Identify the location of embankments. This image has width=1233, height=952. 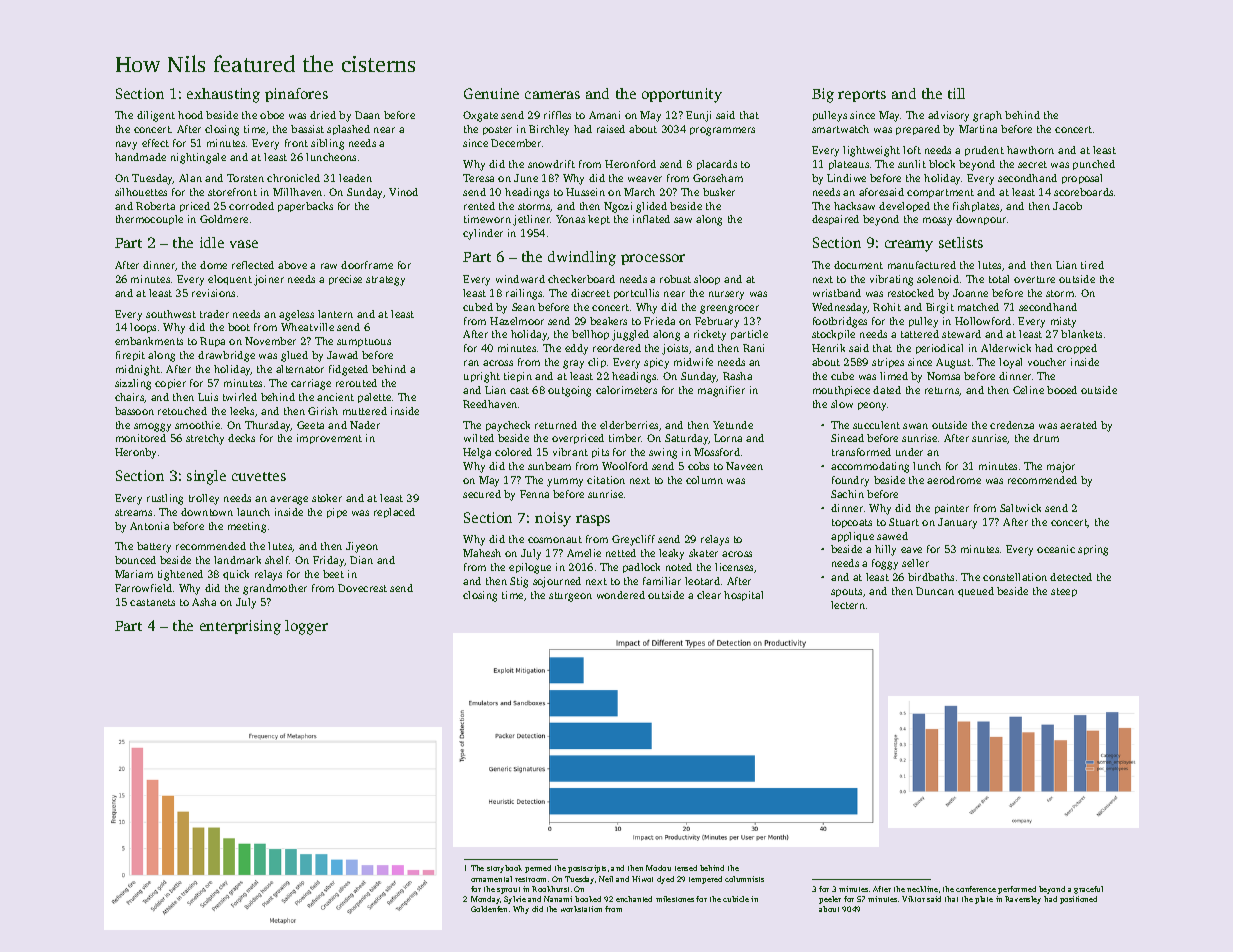
(149, 341).
